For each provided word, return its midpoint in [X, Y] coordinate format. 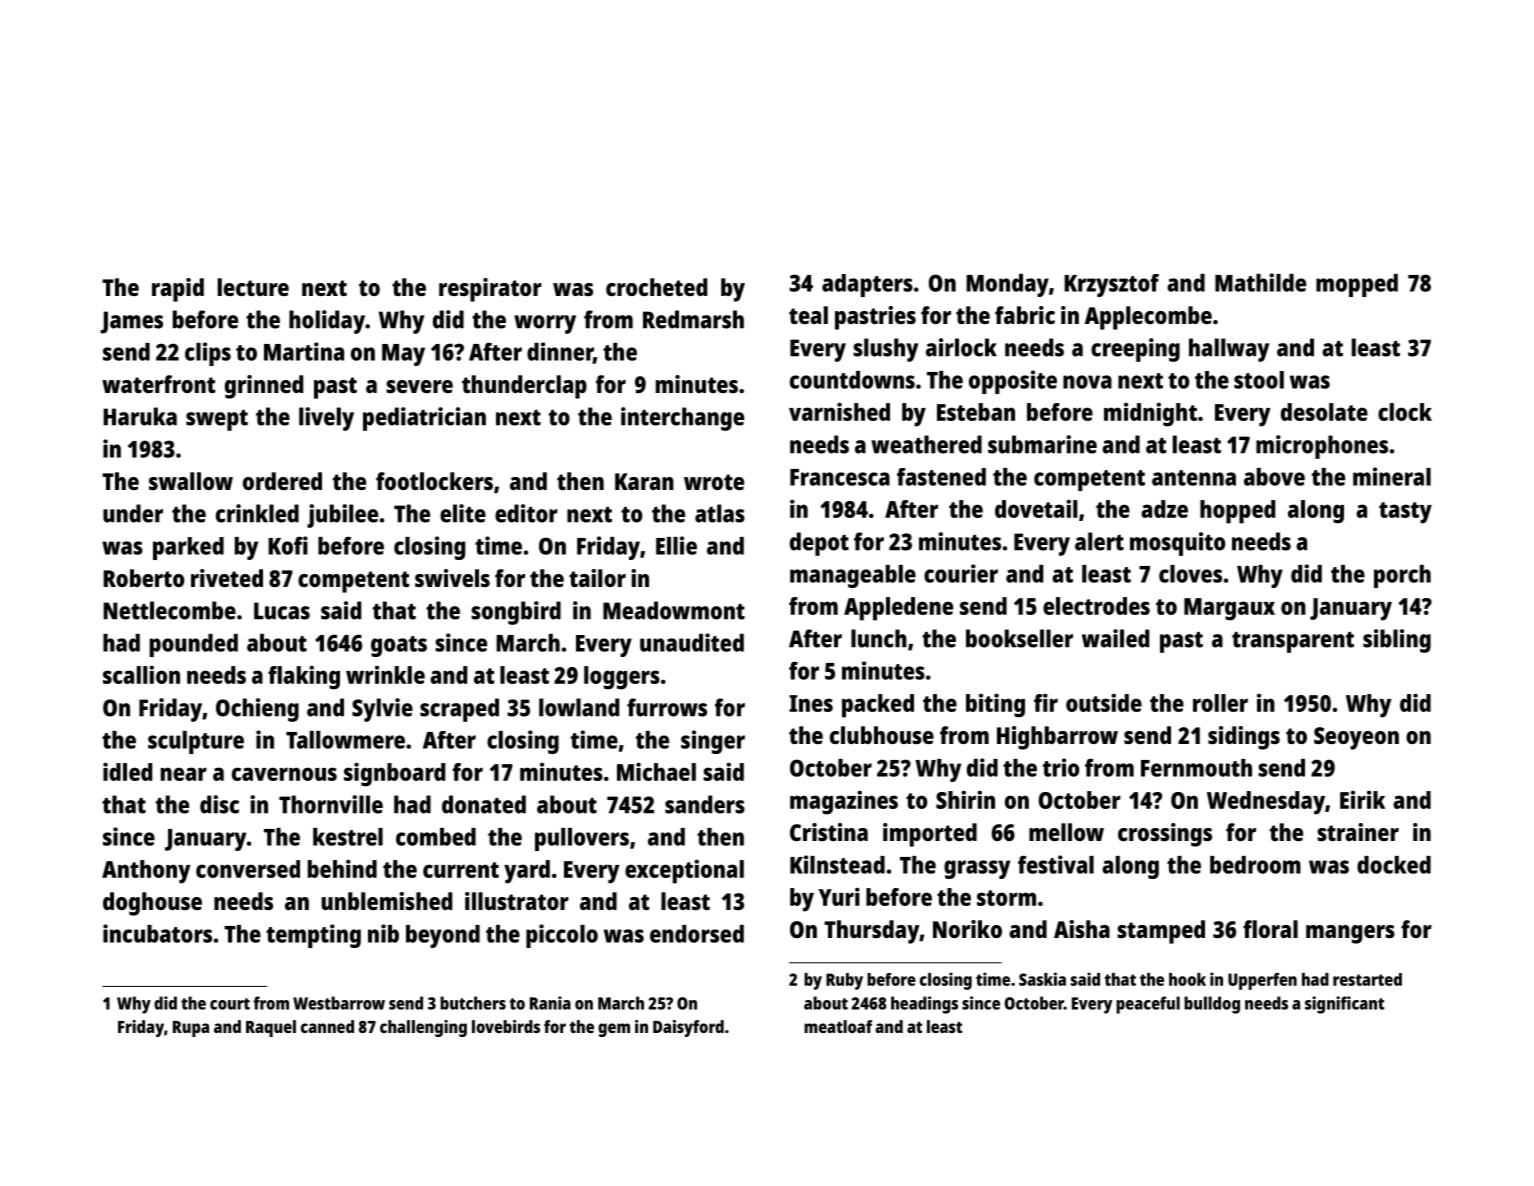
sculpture [196, 742]
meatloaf [838, 1026]
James [131, 322]
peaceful [1148, 1005]
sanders [705, 804]
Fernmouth [1196, 768]
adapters [867, 285]
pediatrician [424, 419]
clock [1405, 412]
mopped [1357, 285]
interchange [682, 419]
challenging [423, 1028]
